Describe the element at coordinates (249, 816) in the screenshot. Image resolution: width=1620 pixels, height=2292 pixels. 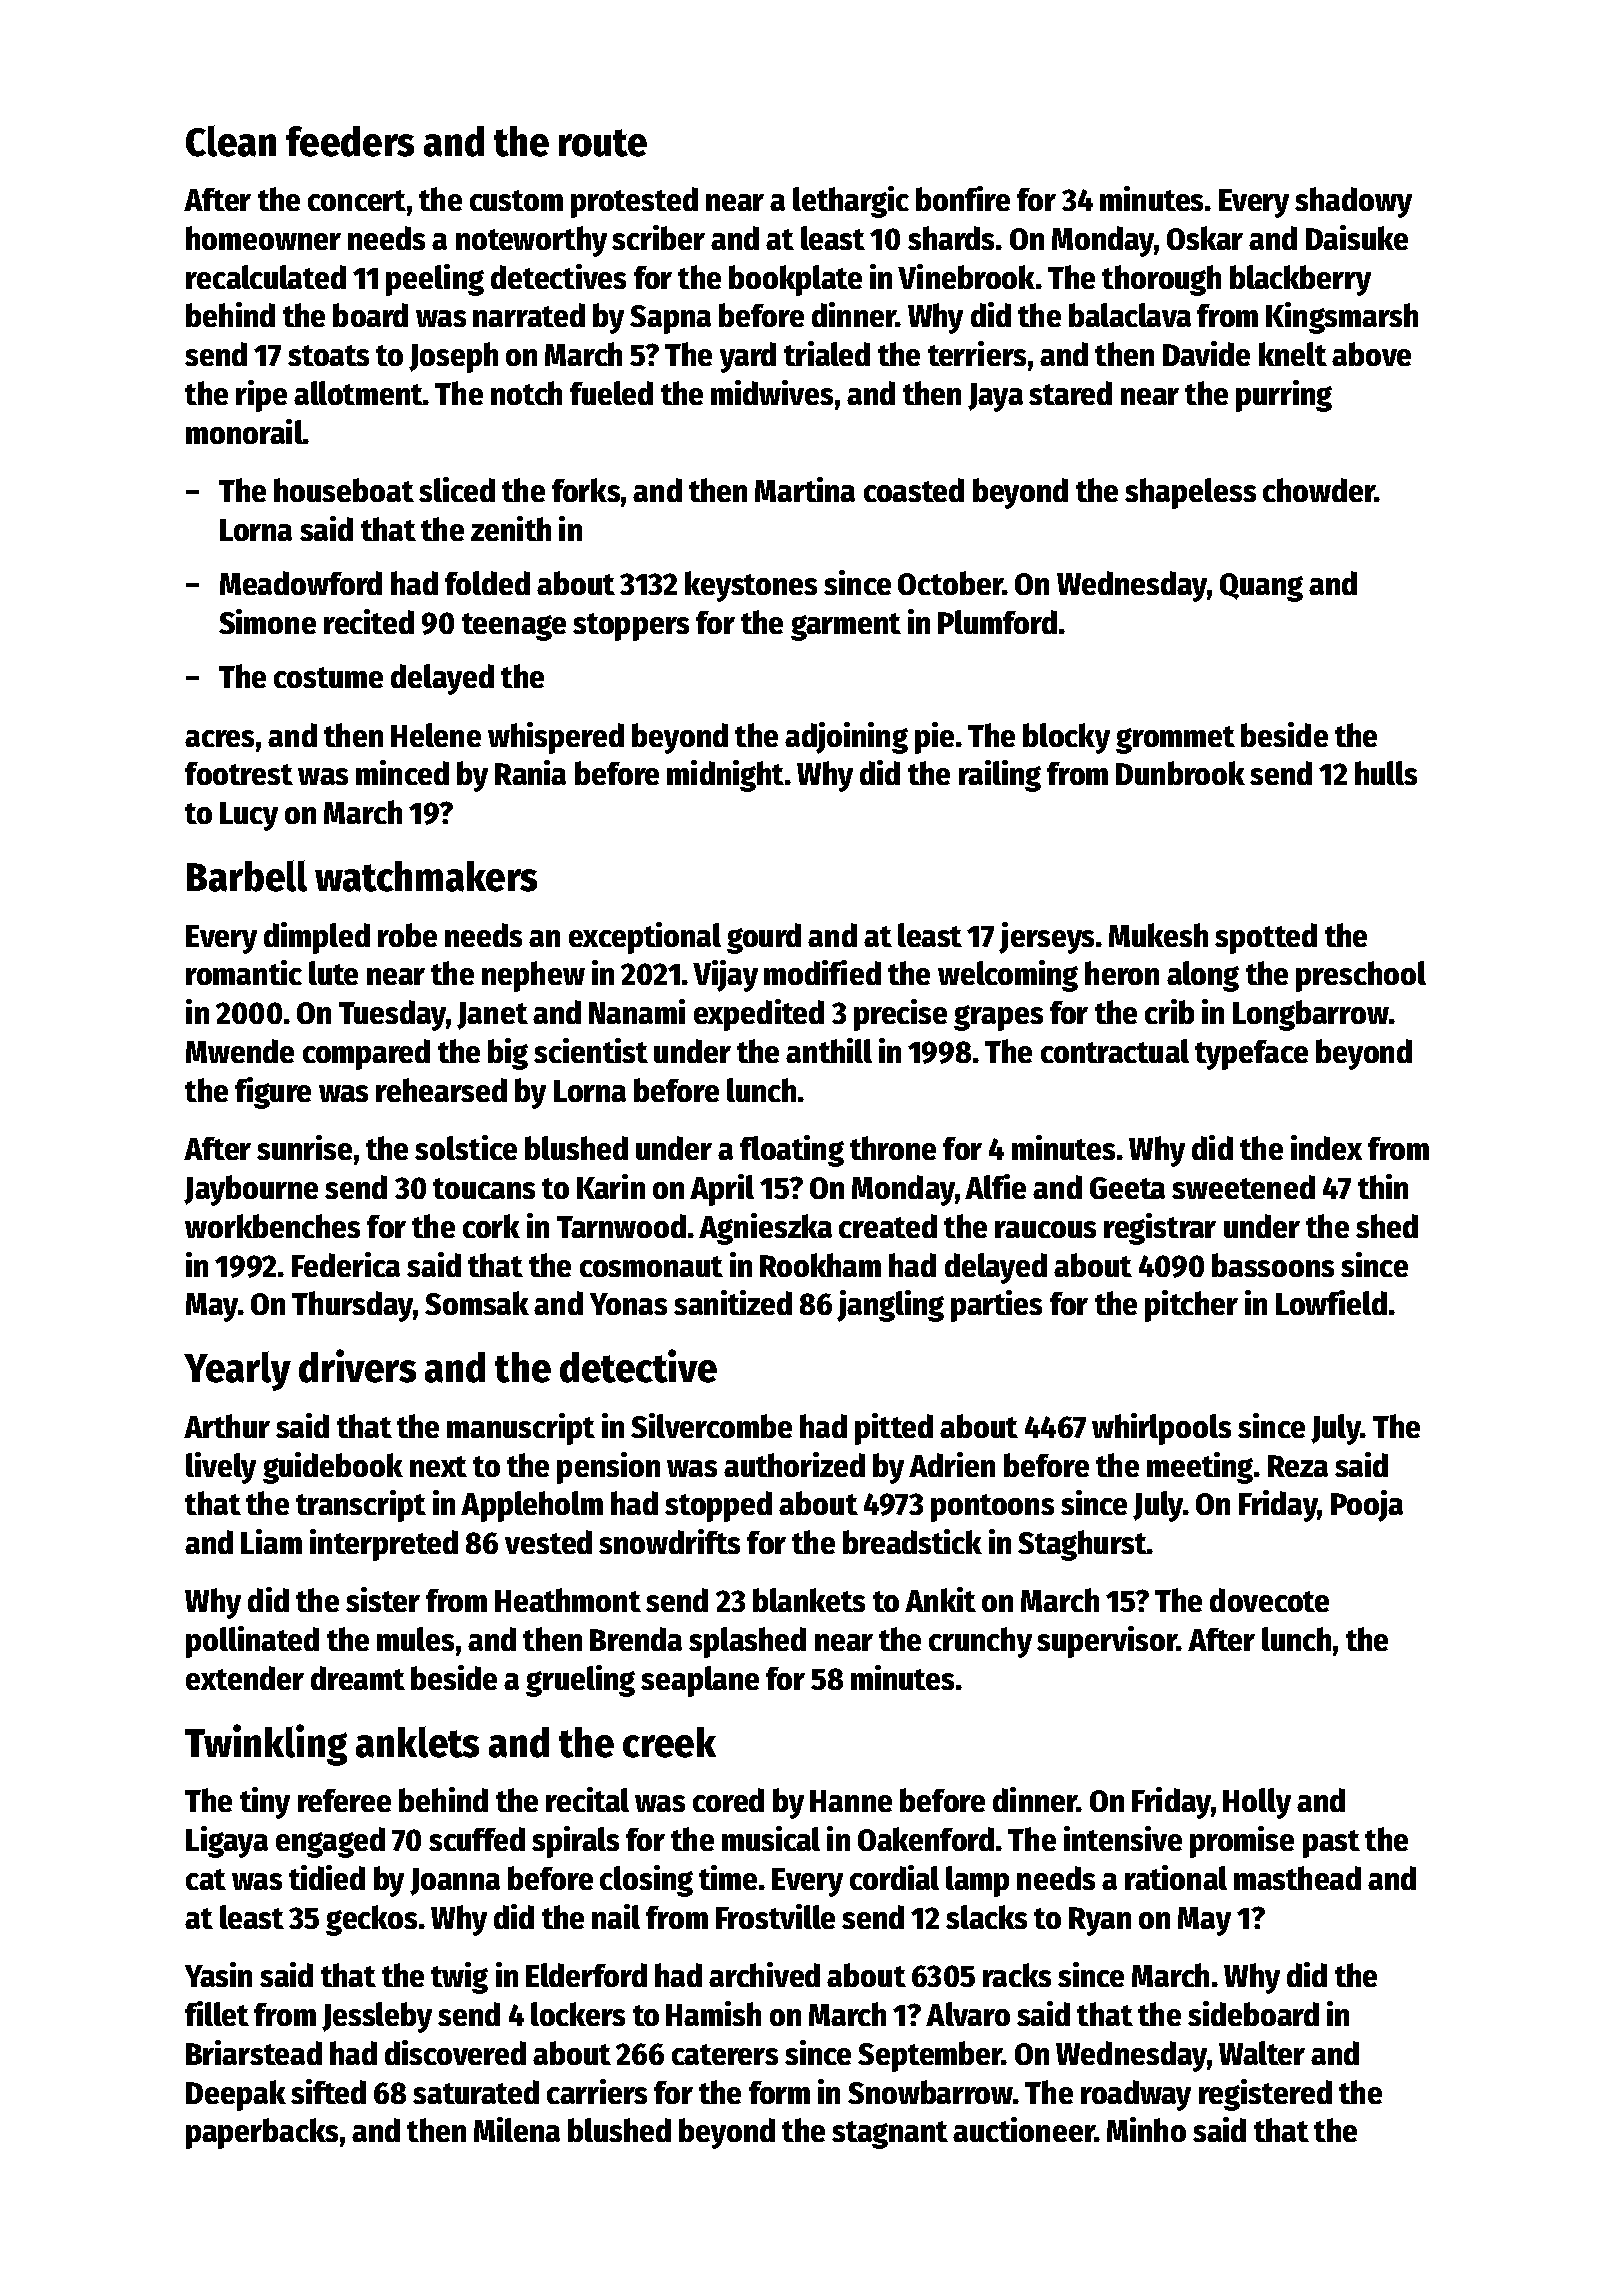
I see `Lucy` at that location.
